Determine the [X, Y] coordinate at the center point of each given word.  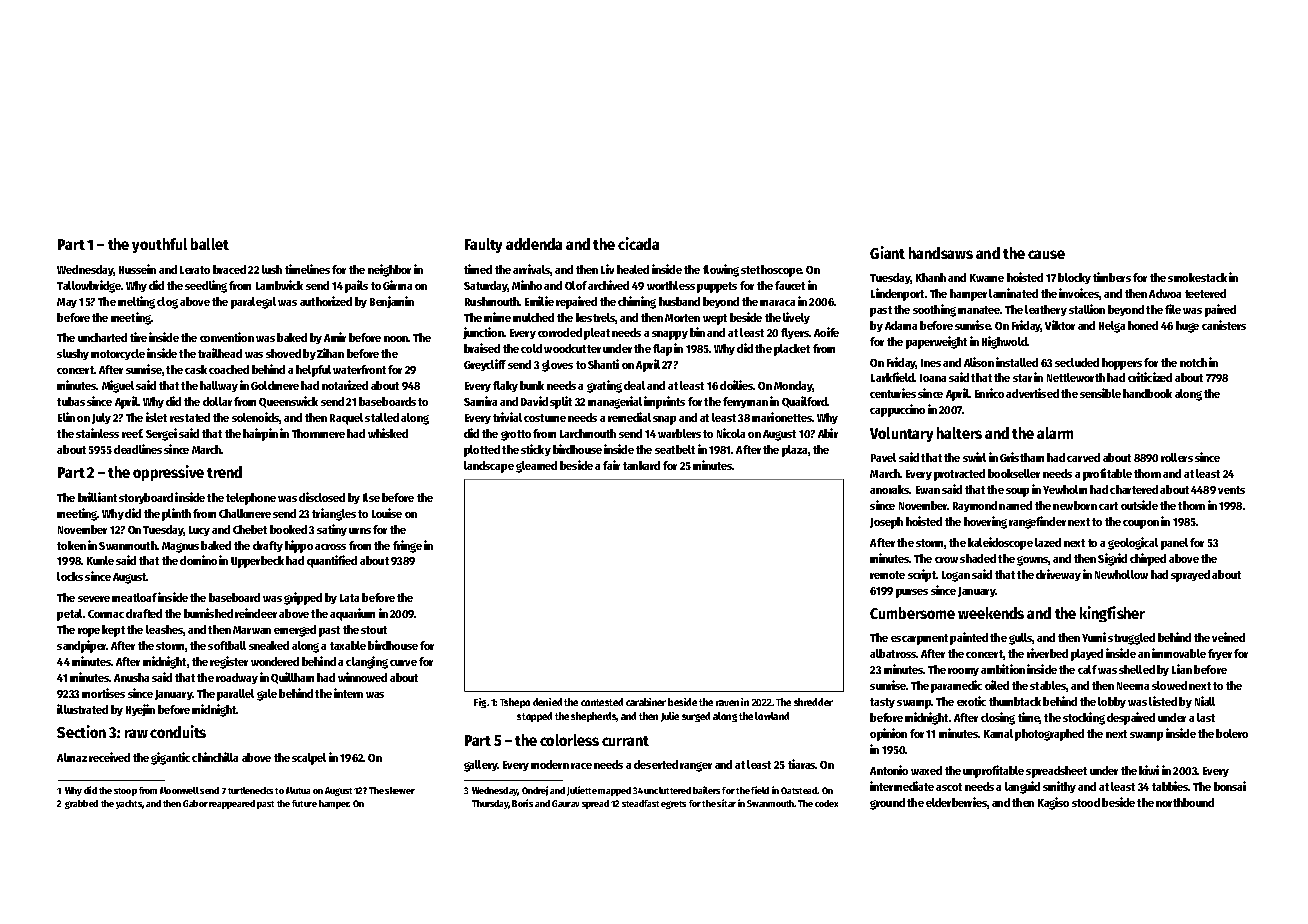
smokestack [1197, 277]
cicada [638, 243]
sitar [726, 803]
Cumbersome [912, 613]
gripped [303, 598]
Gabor [195, 803]
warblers [679, 433]
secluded [1077, 362]
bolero [1232, 733]
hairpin [260, 434]
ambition [1003, 669]
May [67, 303]
